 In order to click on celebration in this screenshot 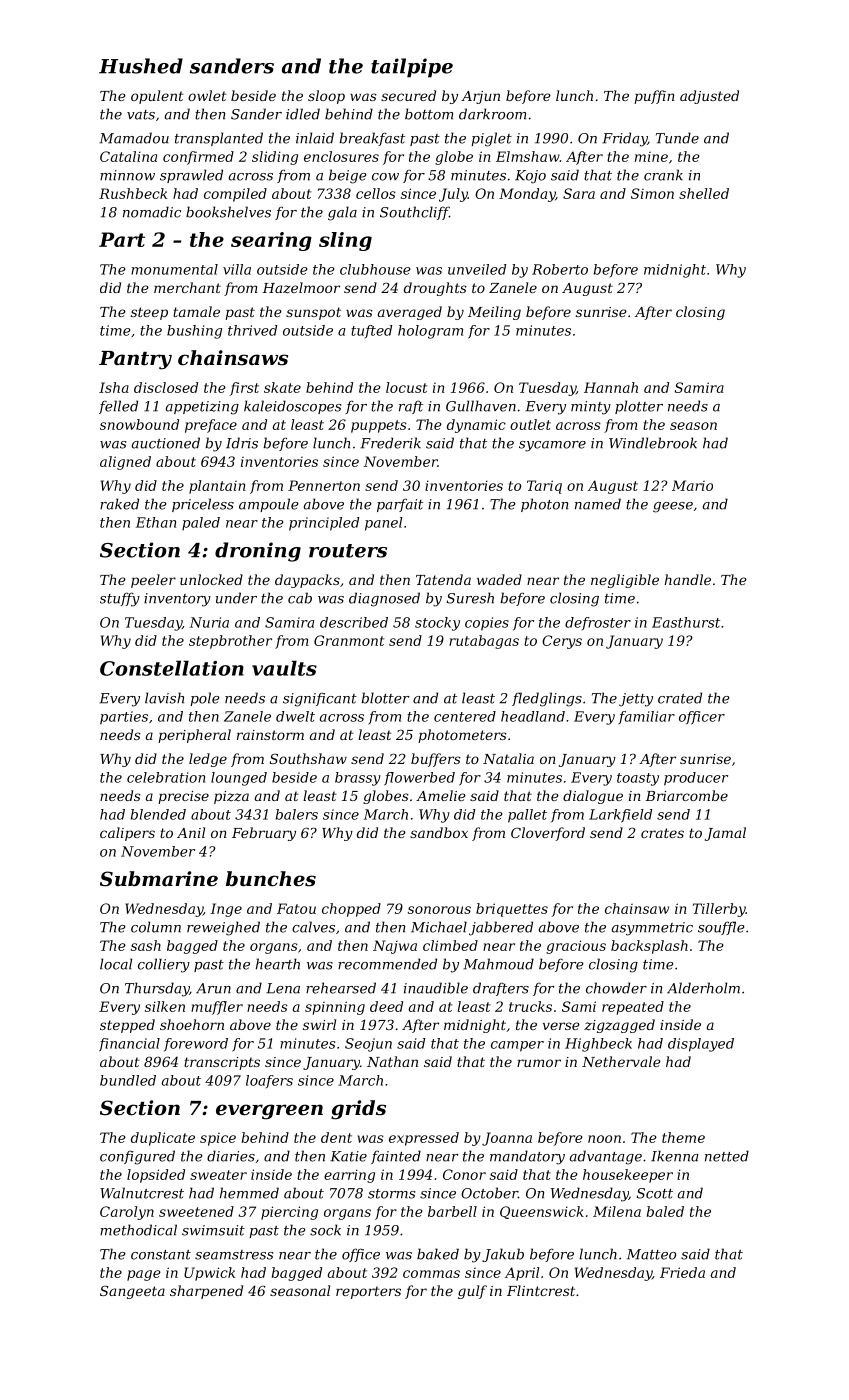, I will do `click(166, 777)`.
